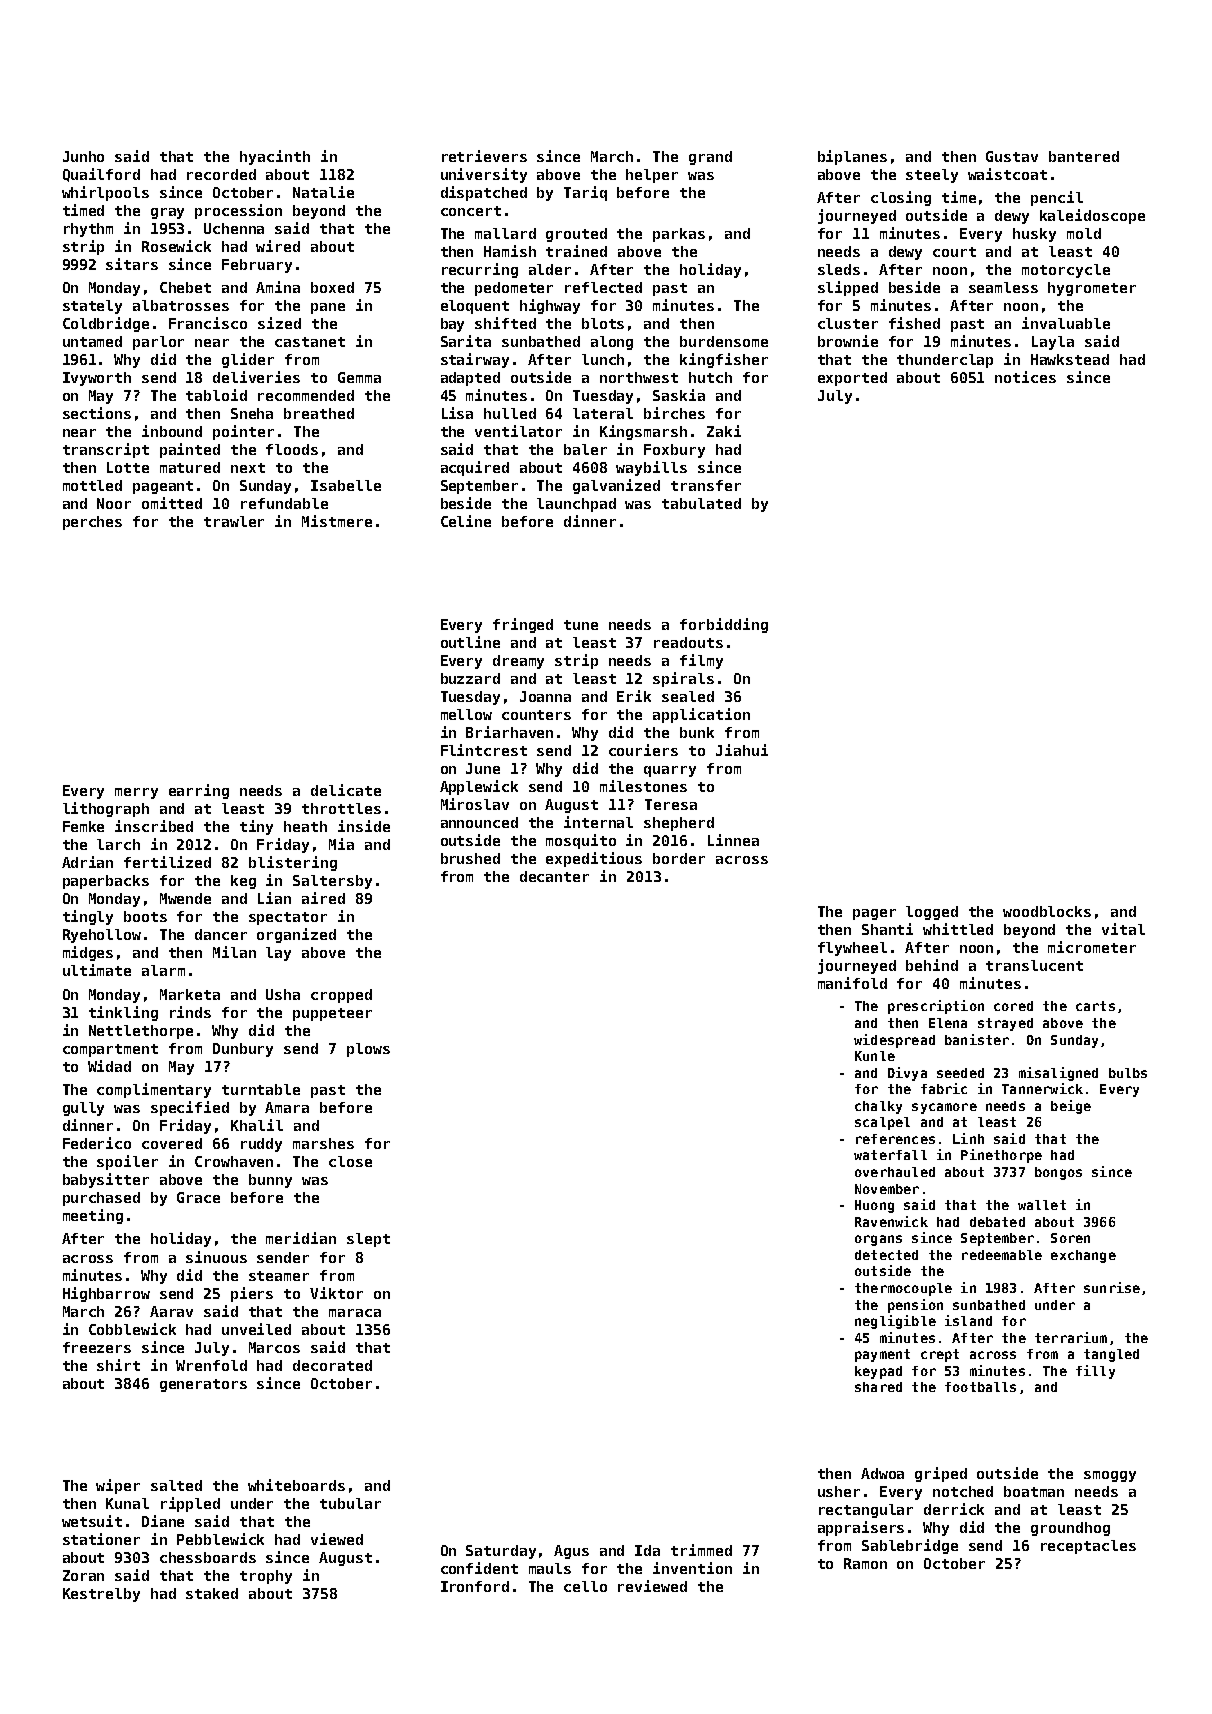 The image size is (1212, 1714). Describe the element at coordinates (852, 379) in the screenshot. I see `exported` at that location.
